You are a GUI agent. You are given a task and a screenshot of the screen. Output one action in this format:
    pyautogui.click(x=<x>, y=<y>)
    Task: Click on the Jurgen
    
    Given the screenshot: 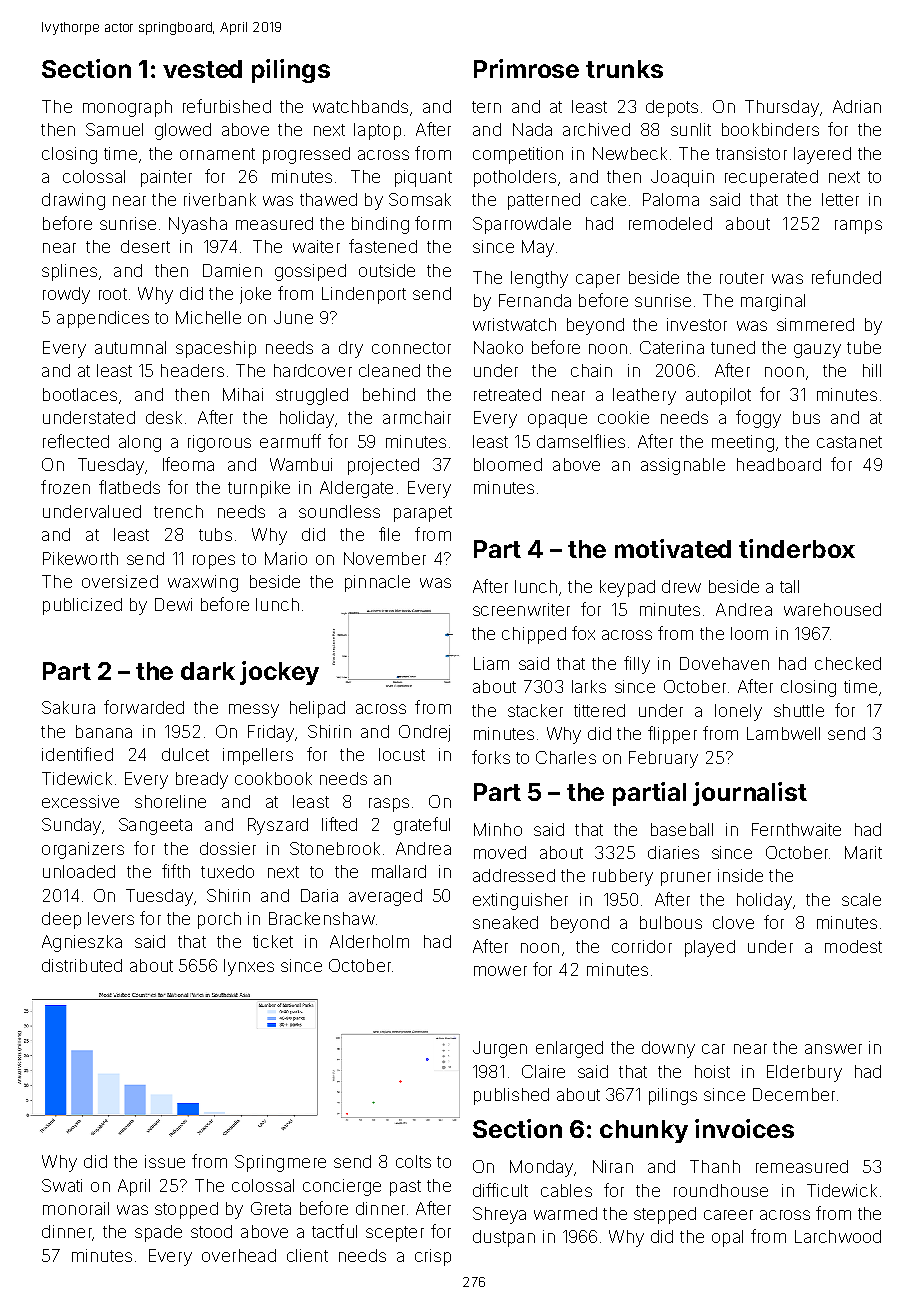 What is the action you would take?
    pyautogui.click(x=500, y=1049)
